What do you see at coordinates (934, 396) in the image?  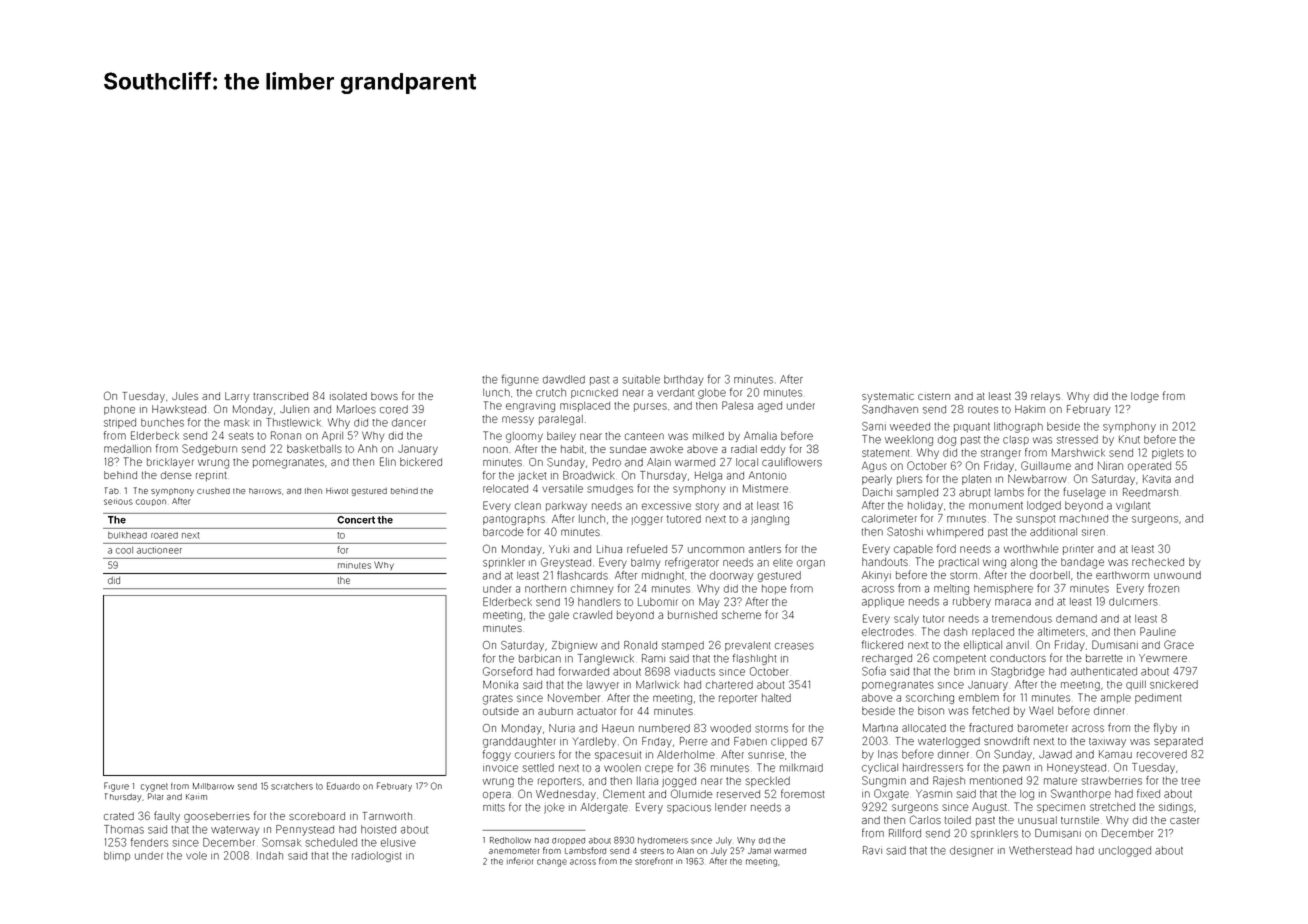 I see `cistern` at bounding box center [934, 396].
